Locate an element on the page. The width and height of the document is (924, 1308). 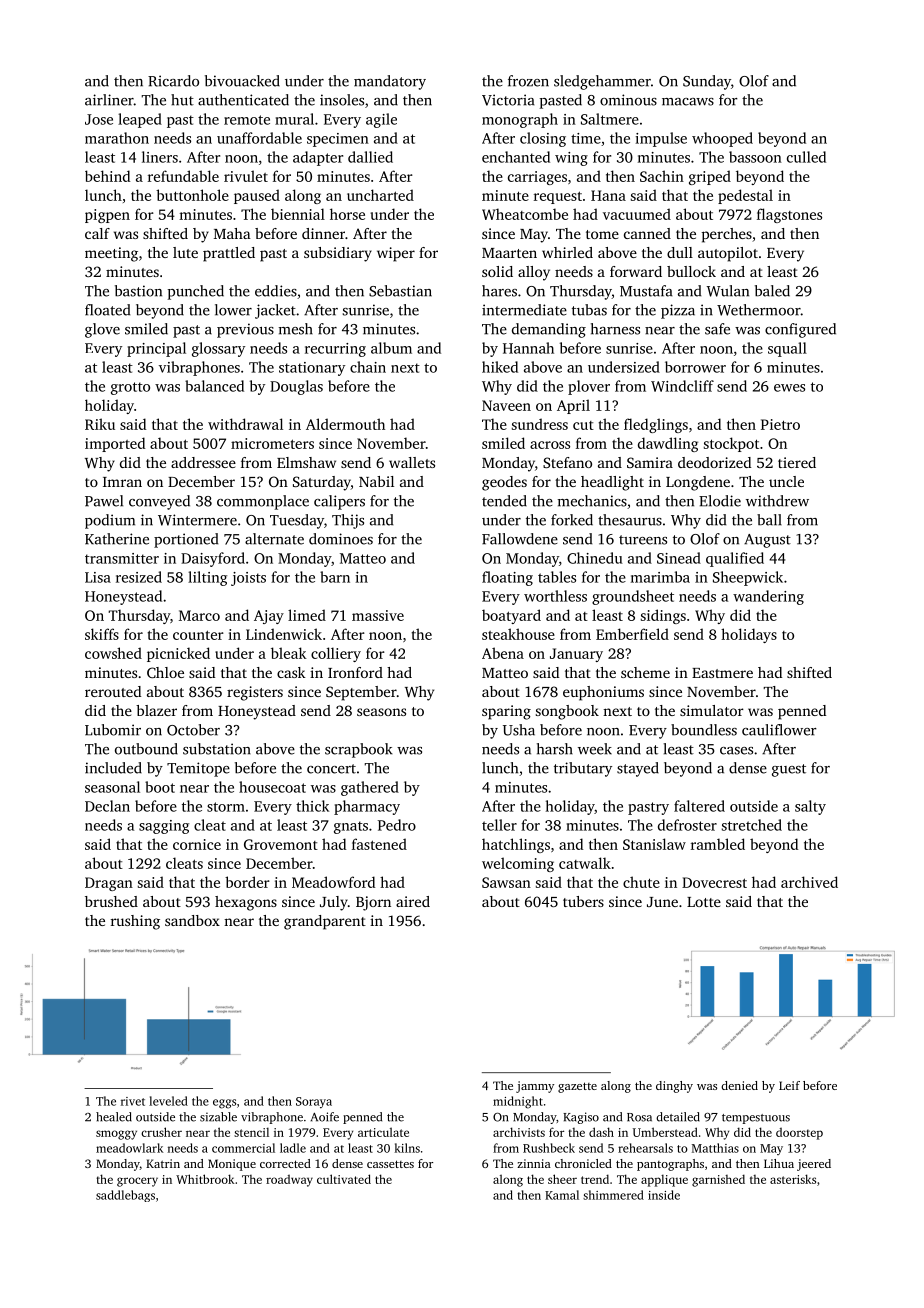
Riku is located at coordinates (100, 424).
